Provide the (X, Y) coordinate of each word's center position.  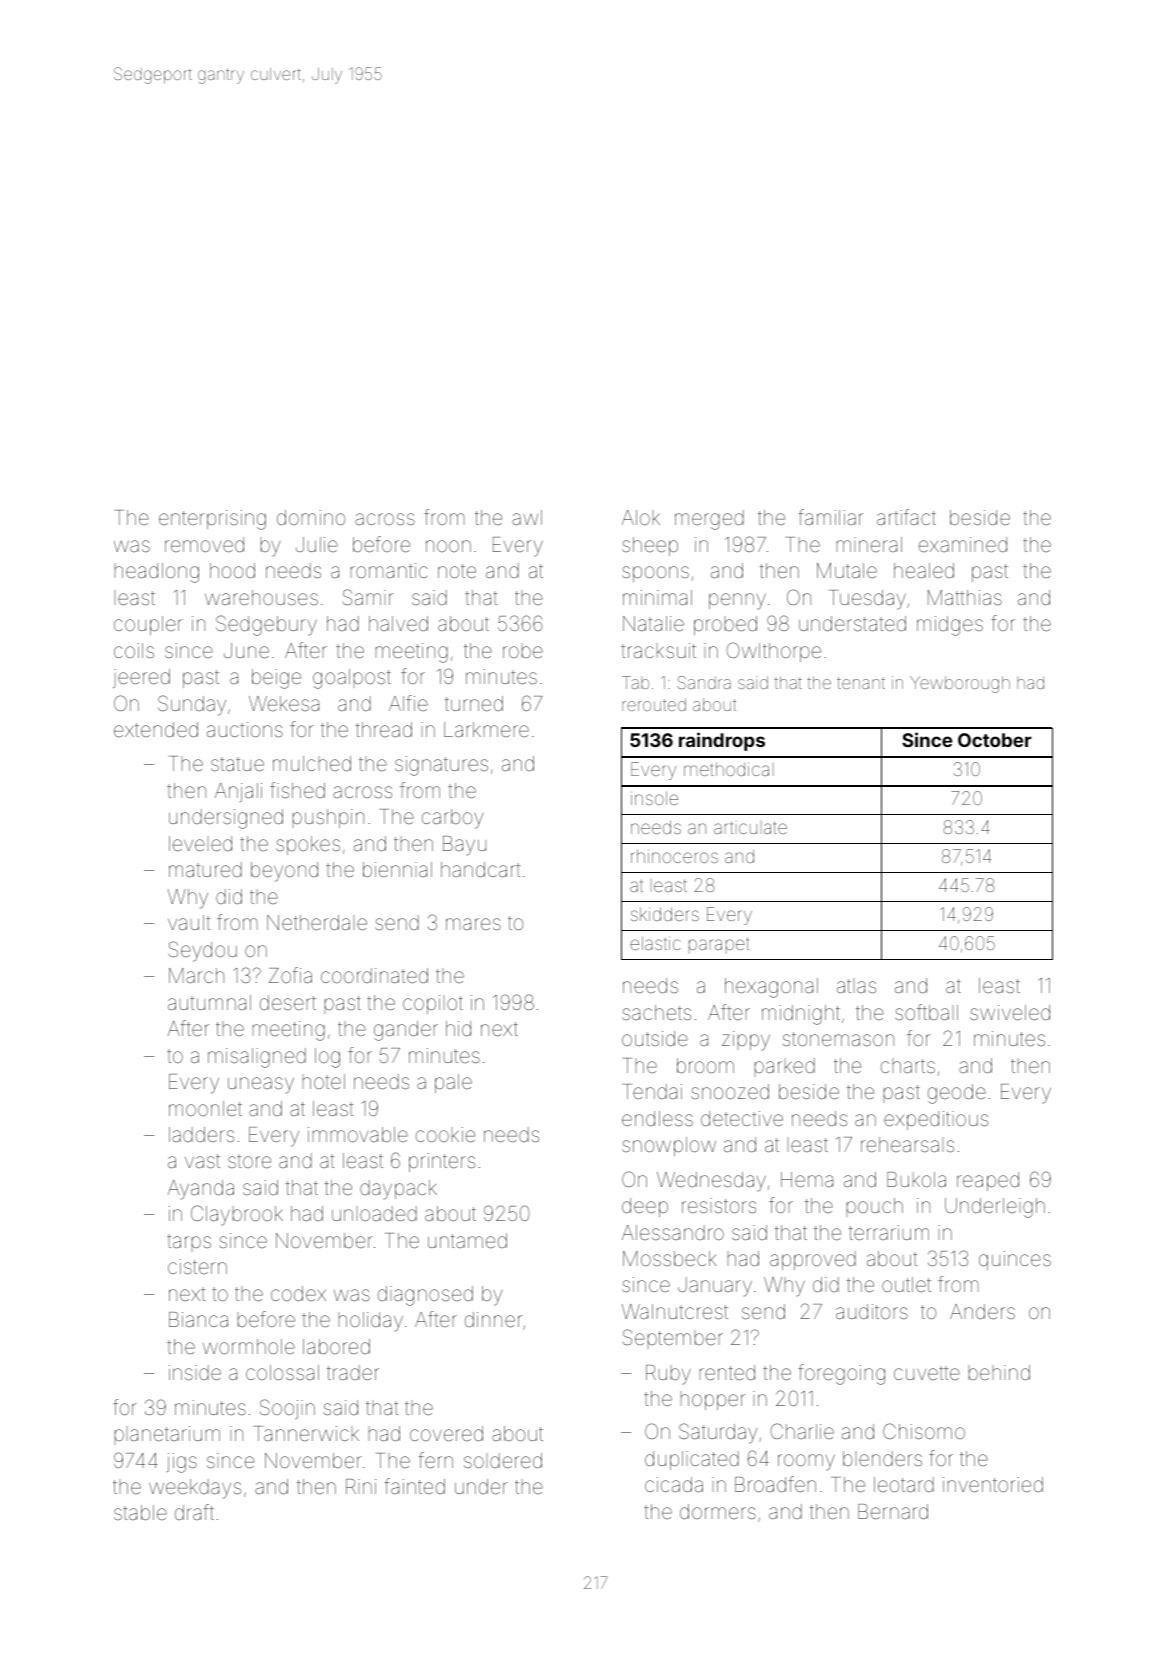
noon (448, 546)
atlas (856, 986)
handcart (480, 869)
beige (276, 679)
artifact (906, 517)
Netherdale (317, 922)
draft (194, 1512)
